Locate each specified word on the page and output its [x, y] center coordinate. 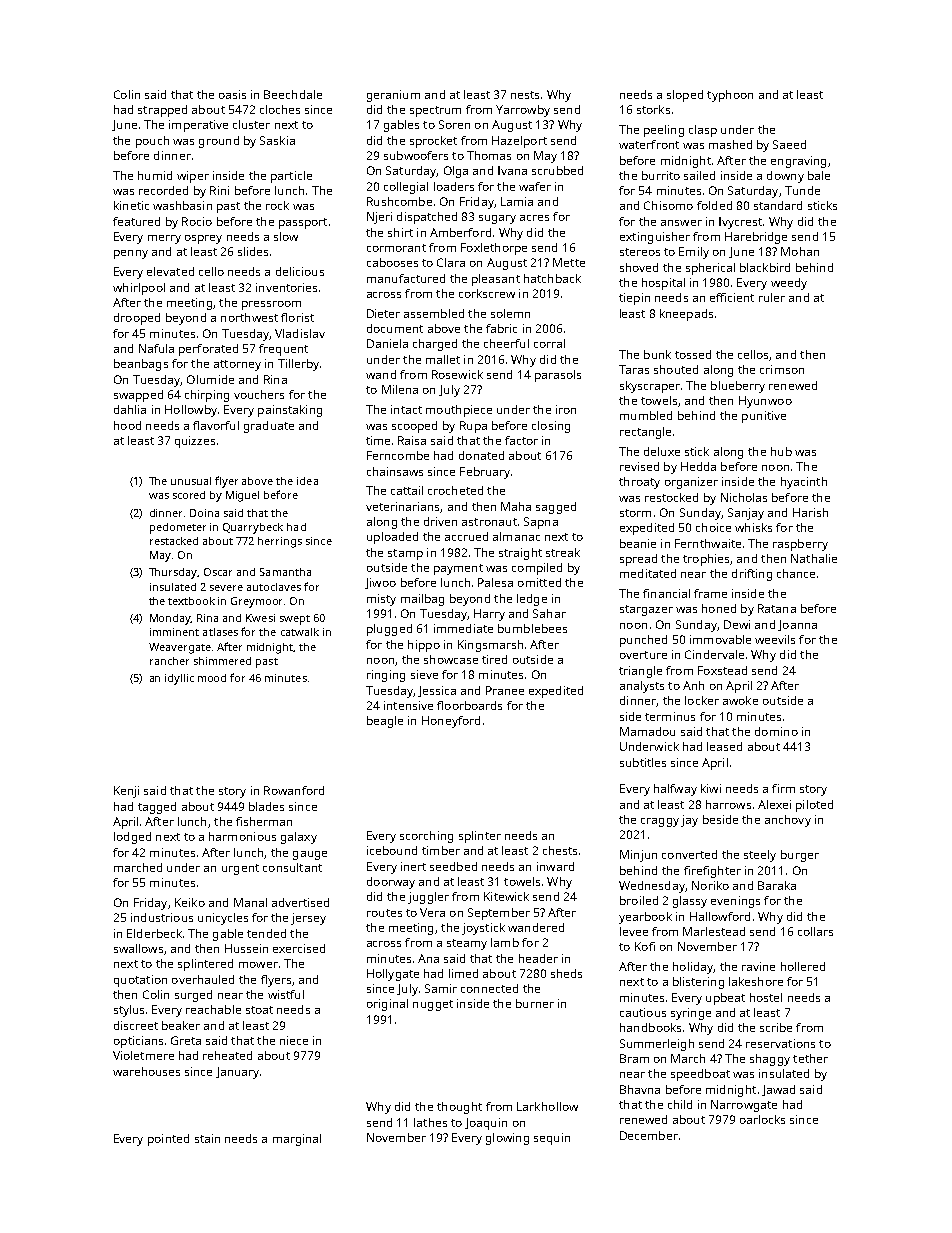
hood [127, 425]
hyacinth [804, 483]
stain [207, 1138]
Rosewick [457, 374]
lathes [430, 1122]
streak [563, 552]
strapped [162, 111]
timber [441, 850]
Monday [171, 619]
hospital [663, 284]
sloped [685, 96]
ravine [758, 966]
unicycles [223, 919]
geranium [393, 96]
